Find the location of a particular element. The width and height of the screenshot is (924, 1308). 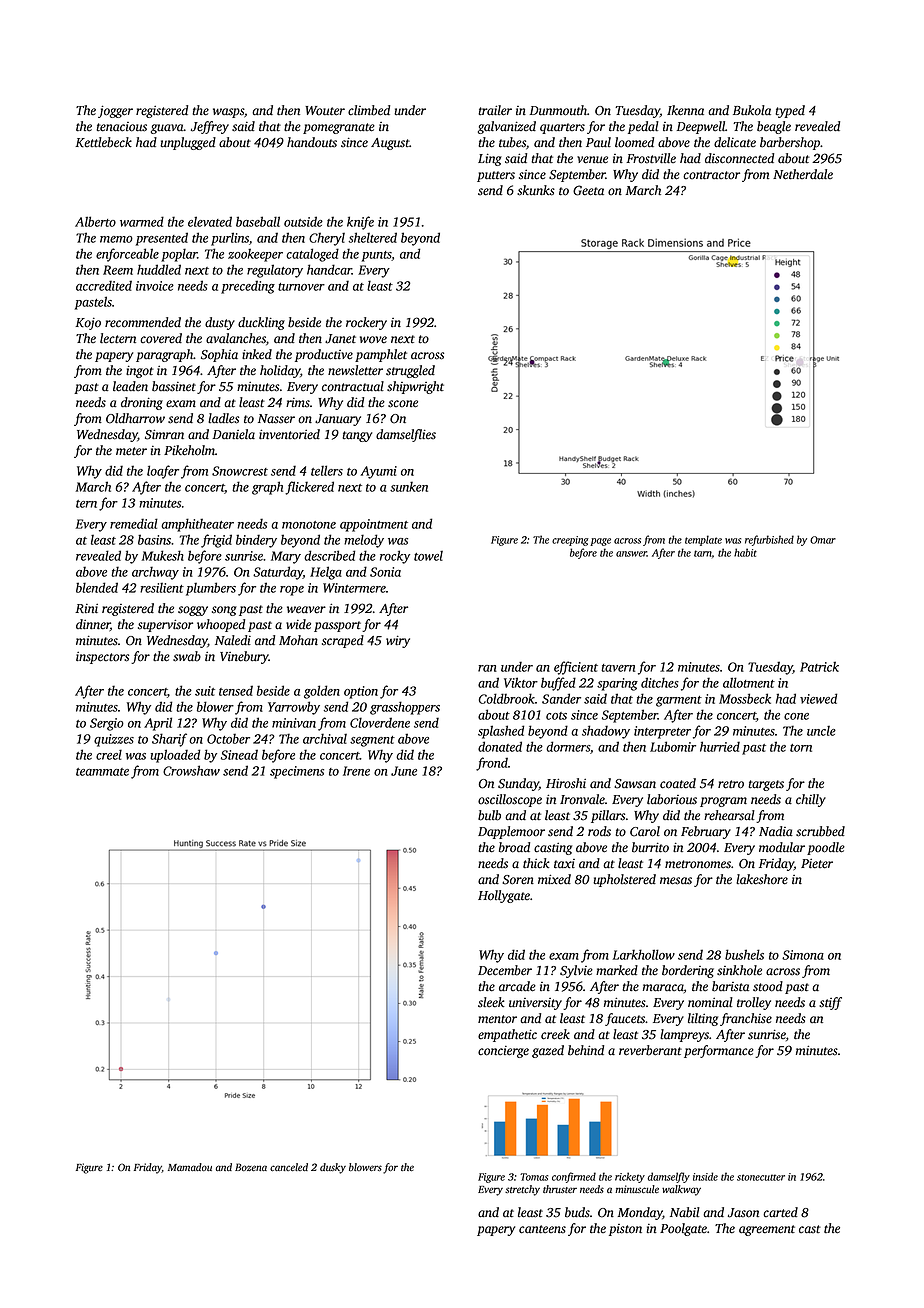

unplugged is located at coordinates (188, 143).
